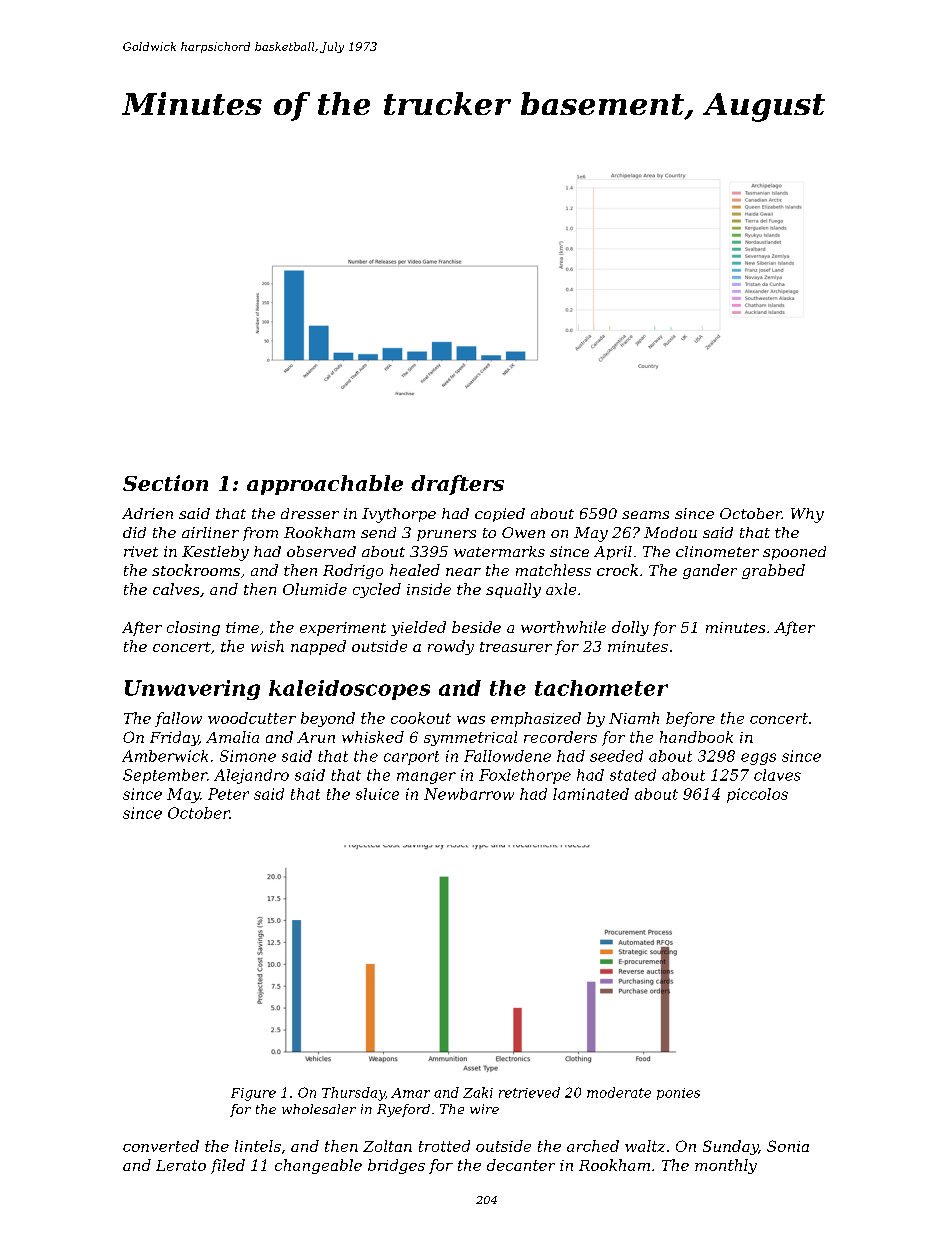 The height and width of the document is (1233, 952). I want to click on retrieved, so click(529, 1092).
